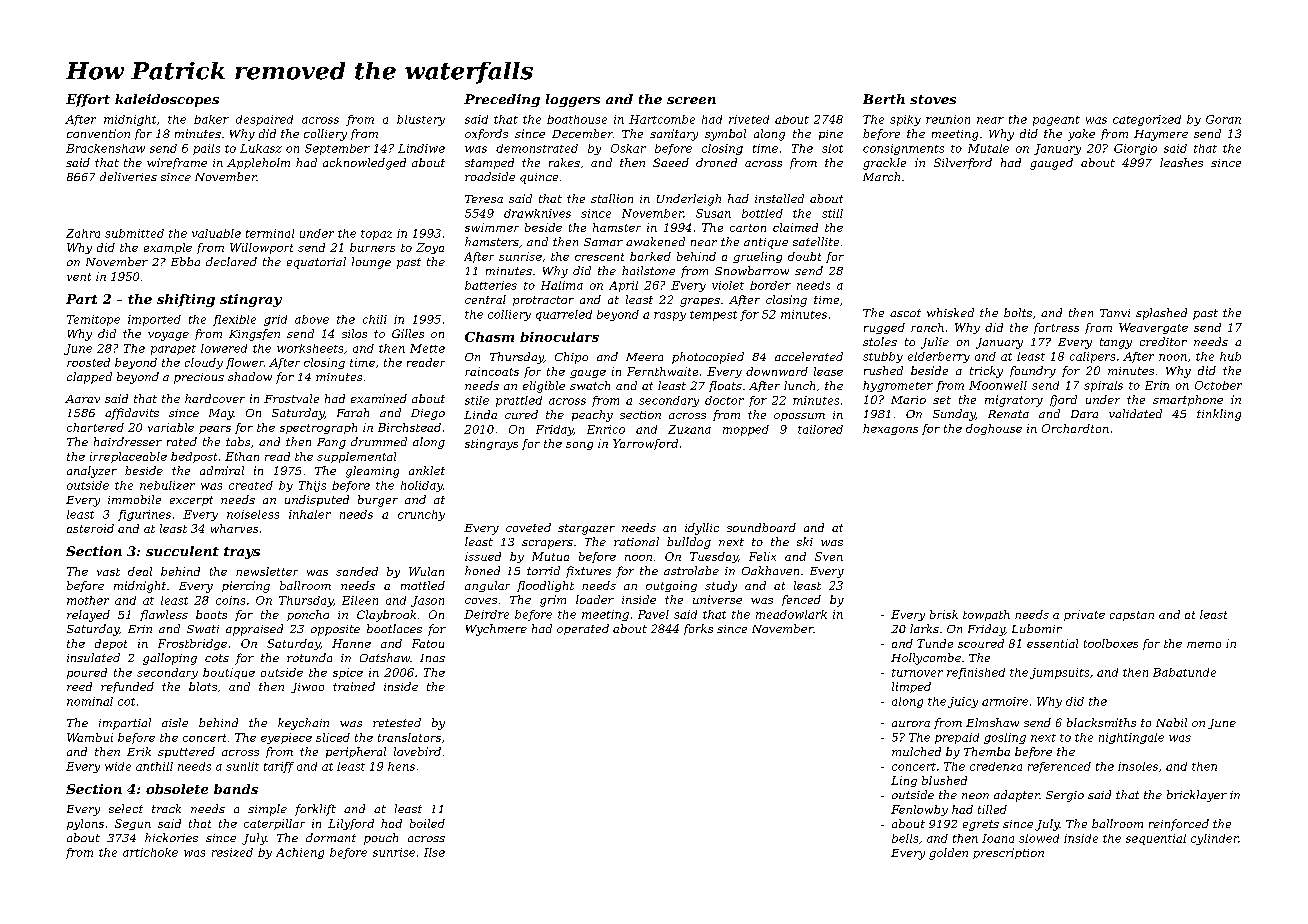 The image size is (1308, 924). What do you see at coordinates (573, 100) in the image?
I see `loggers` at bounding box center [573, 100].
